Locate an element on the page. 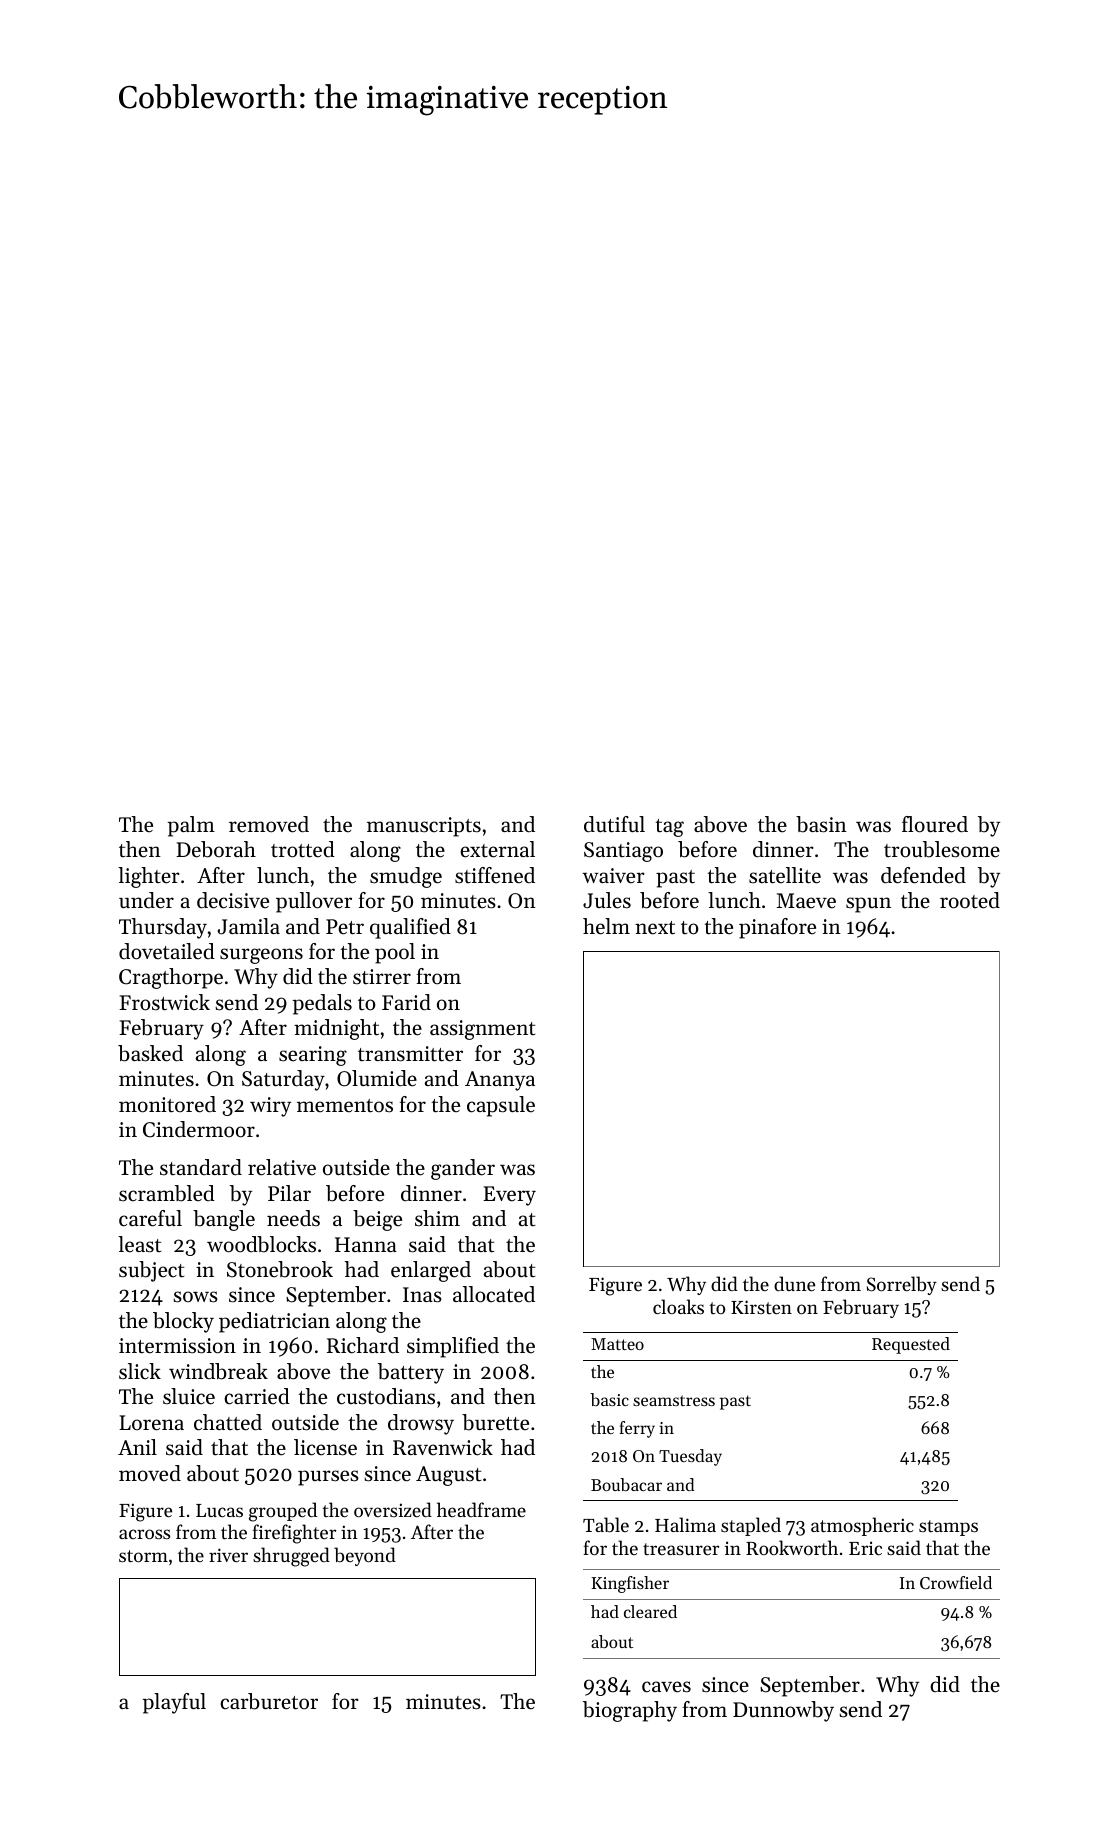  monitored is located at coordinates (167, 1104).
